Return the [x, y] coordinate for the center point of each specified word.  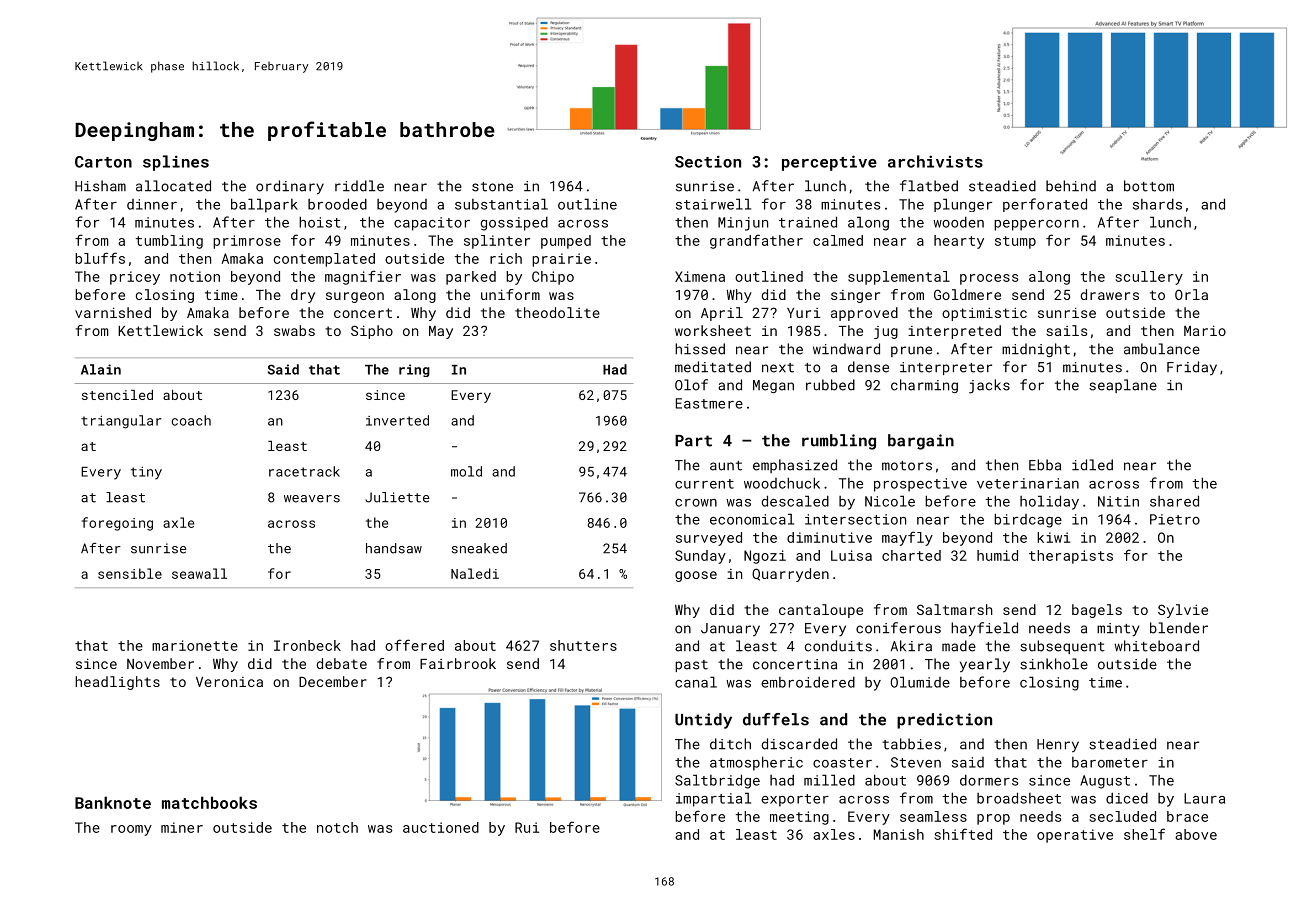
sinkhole [1054, 664]
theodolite [557, 312]
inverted [397, 420]
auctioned [441, 827]
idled [1092, 465]
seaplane [1123, 386]
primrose [247, 242]
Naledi [475, 573]
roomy [131, 830]
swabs [294, 330]
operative [1075, 836]
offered [414, 645]
